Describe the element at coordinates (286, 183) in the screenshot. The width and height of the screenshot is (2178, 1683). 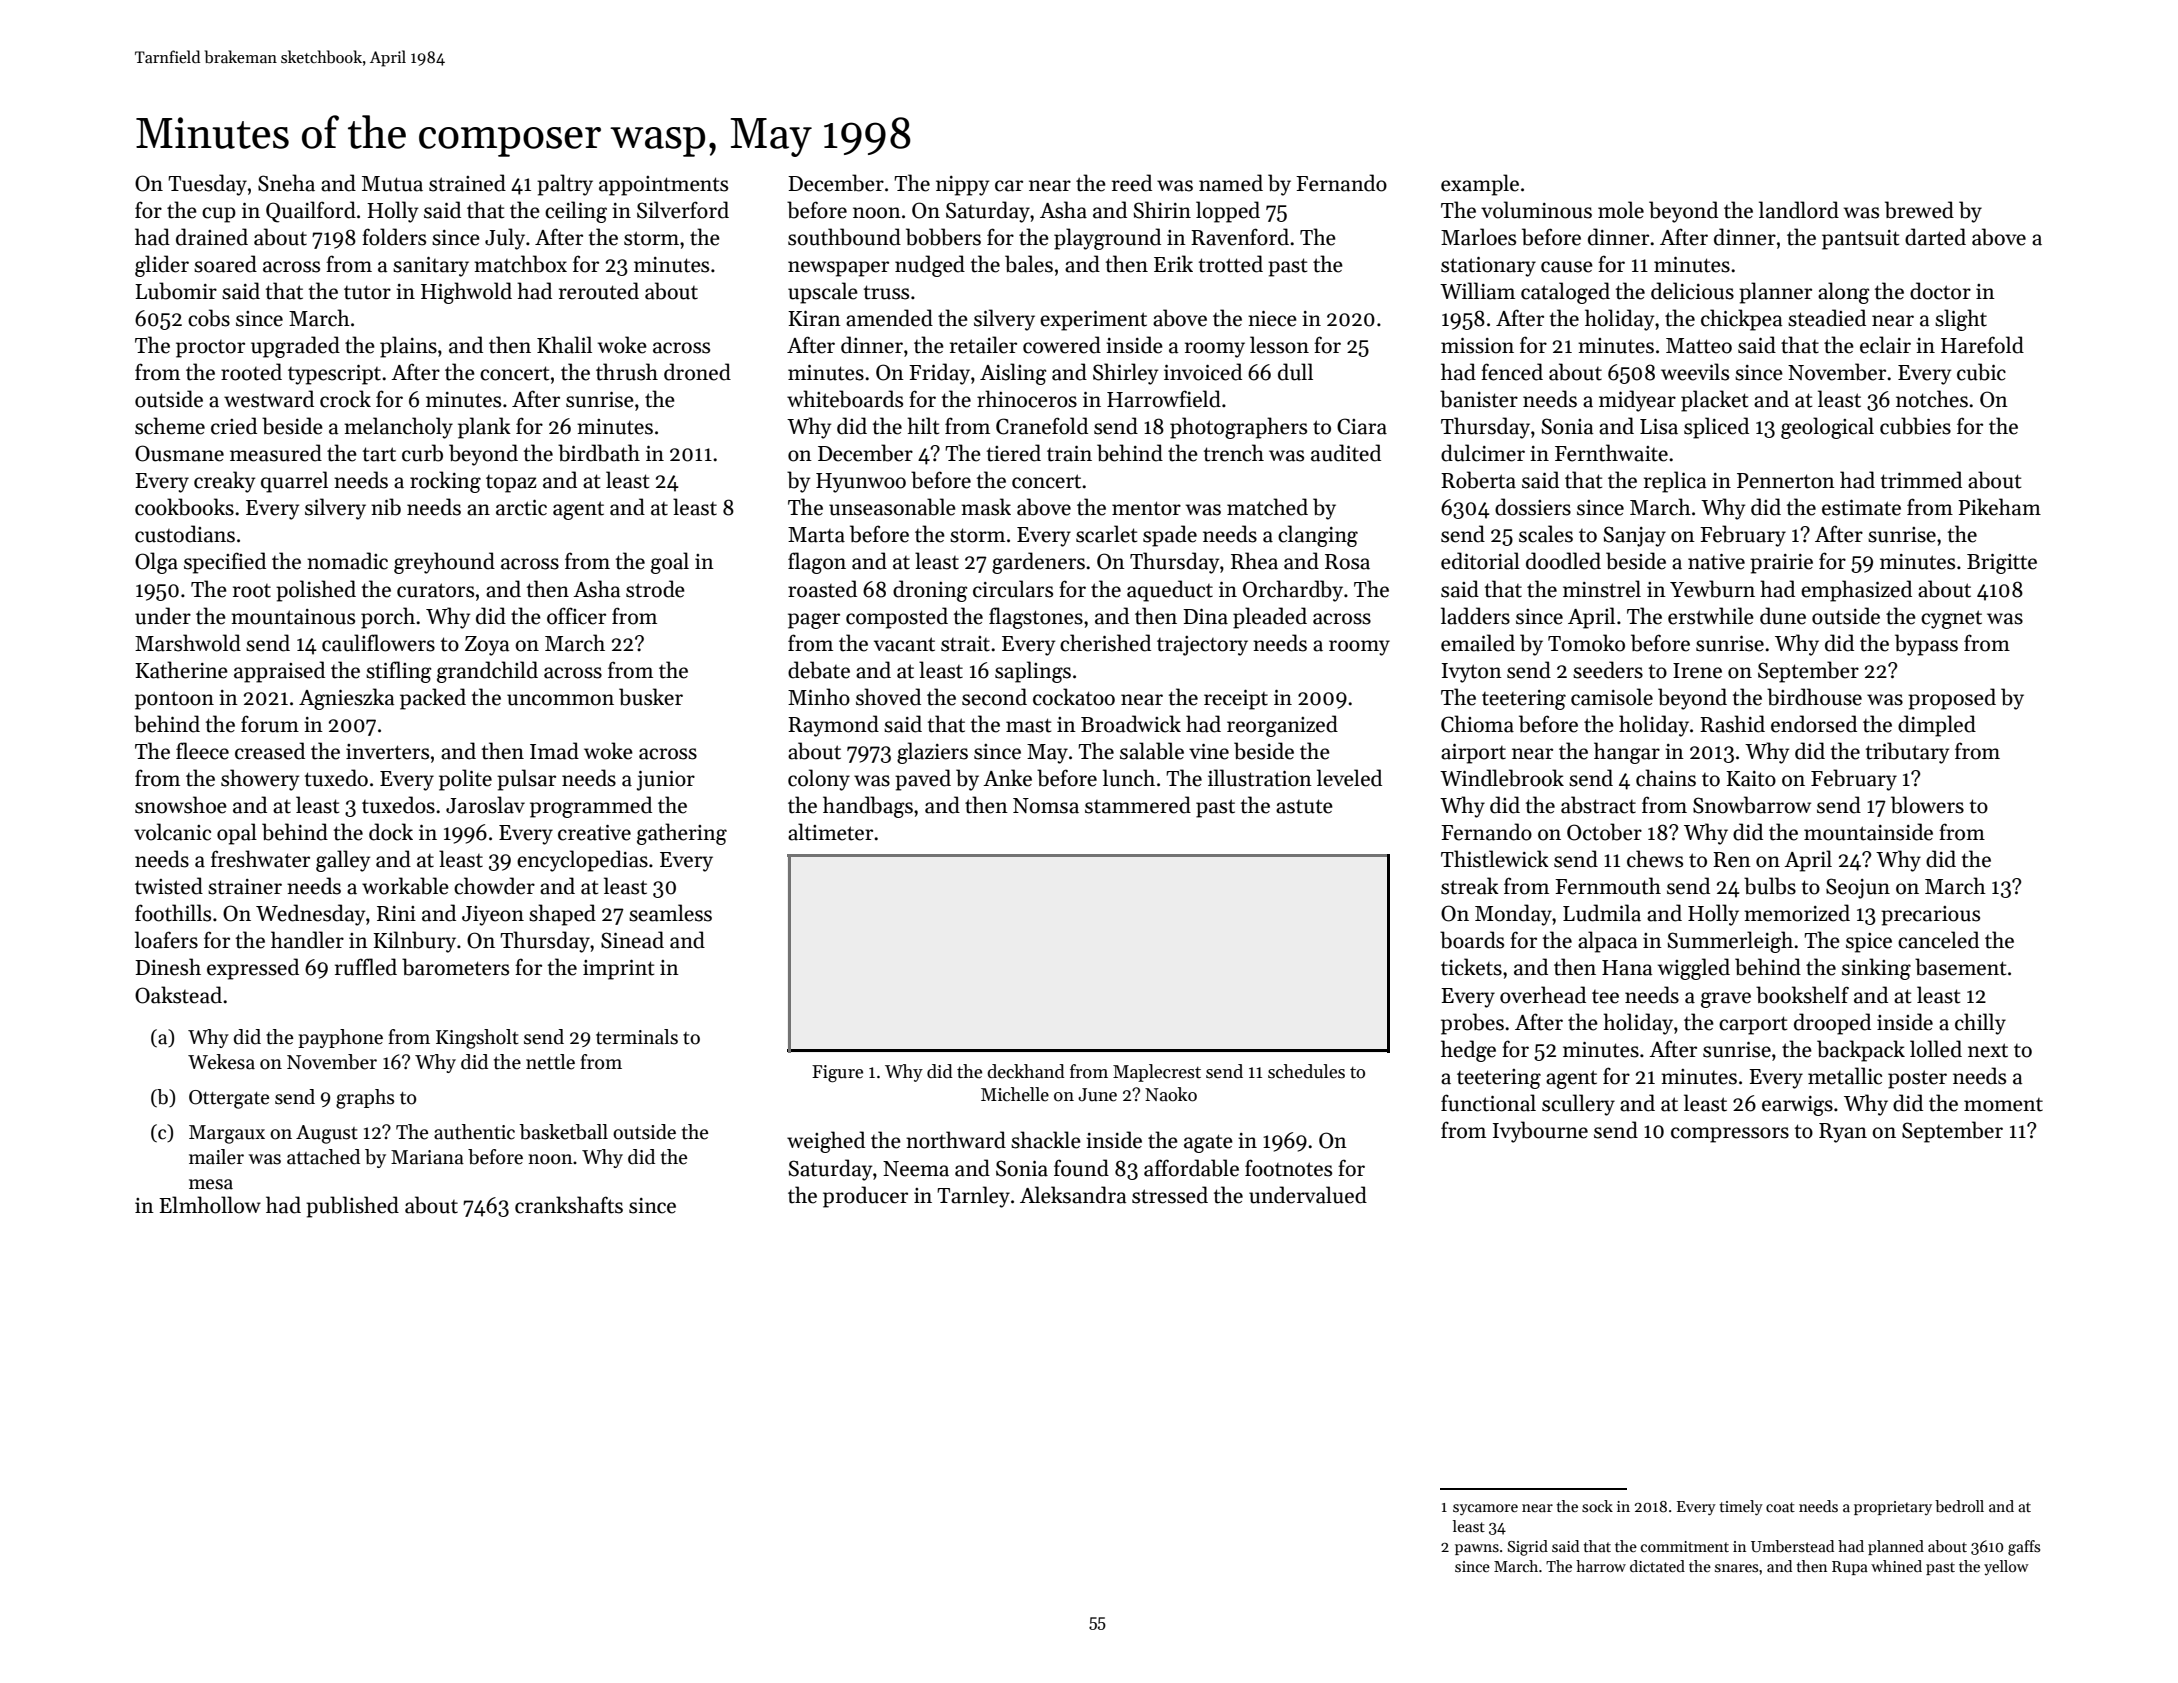
I see `Sneha` at that location.
